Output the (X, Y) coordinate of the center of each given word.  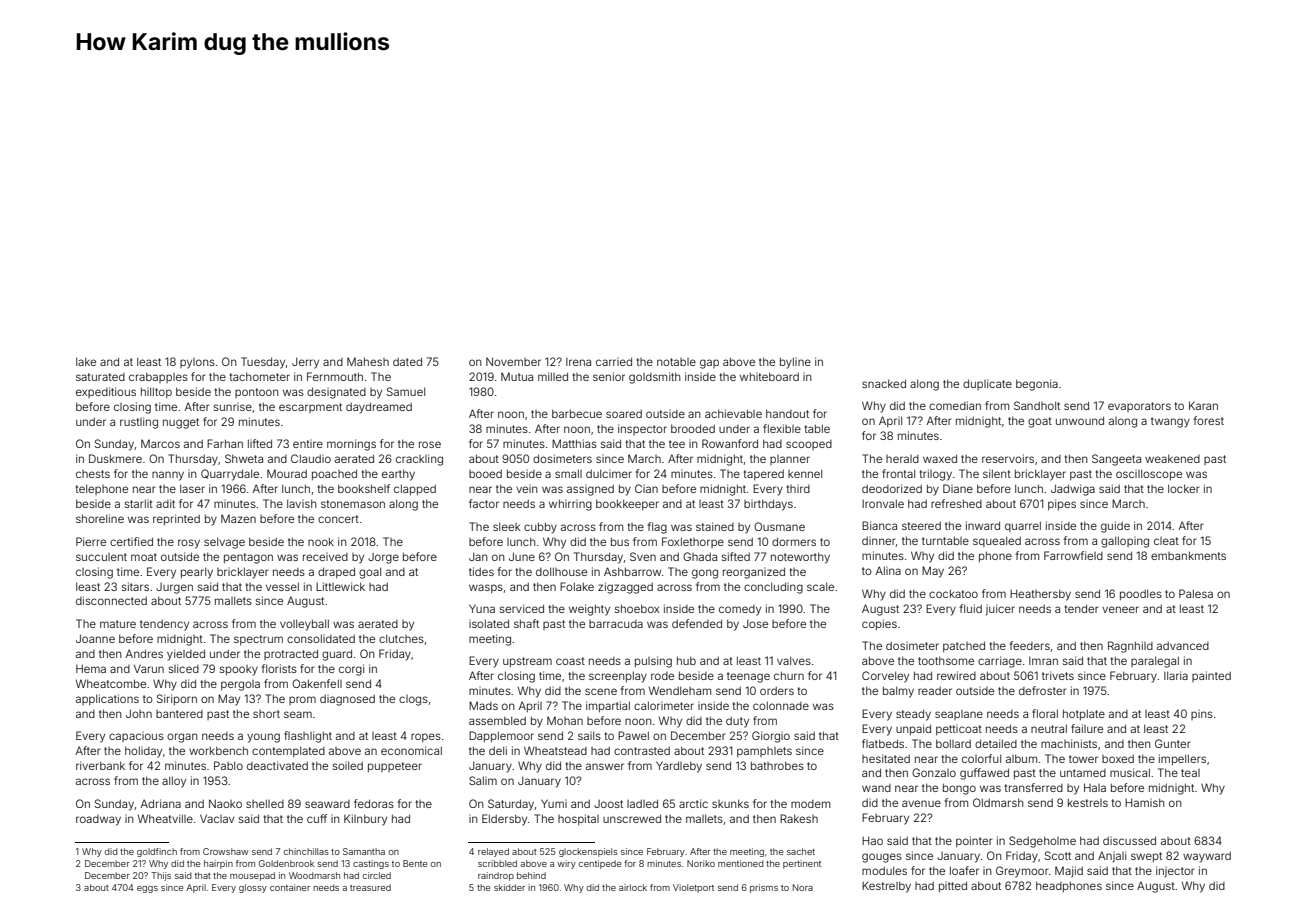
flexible (782, 428)
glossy (253, 888)
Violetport (693, 888)
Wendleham (680, 690)
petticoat (959, 729)
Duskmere (115, 458)
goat (1040, 422)
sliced (184, 668)
